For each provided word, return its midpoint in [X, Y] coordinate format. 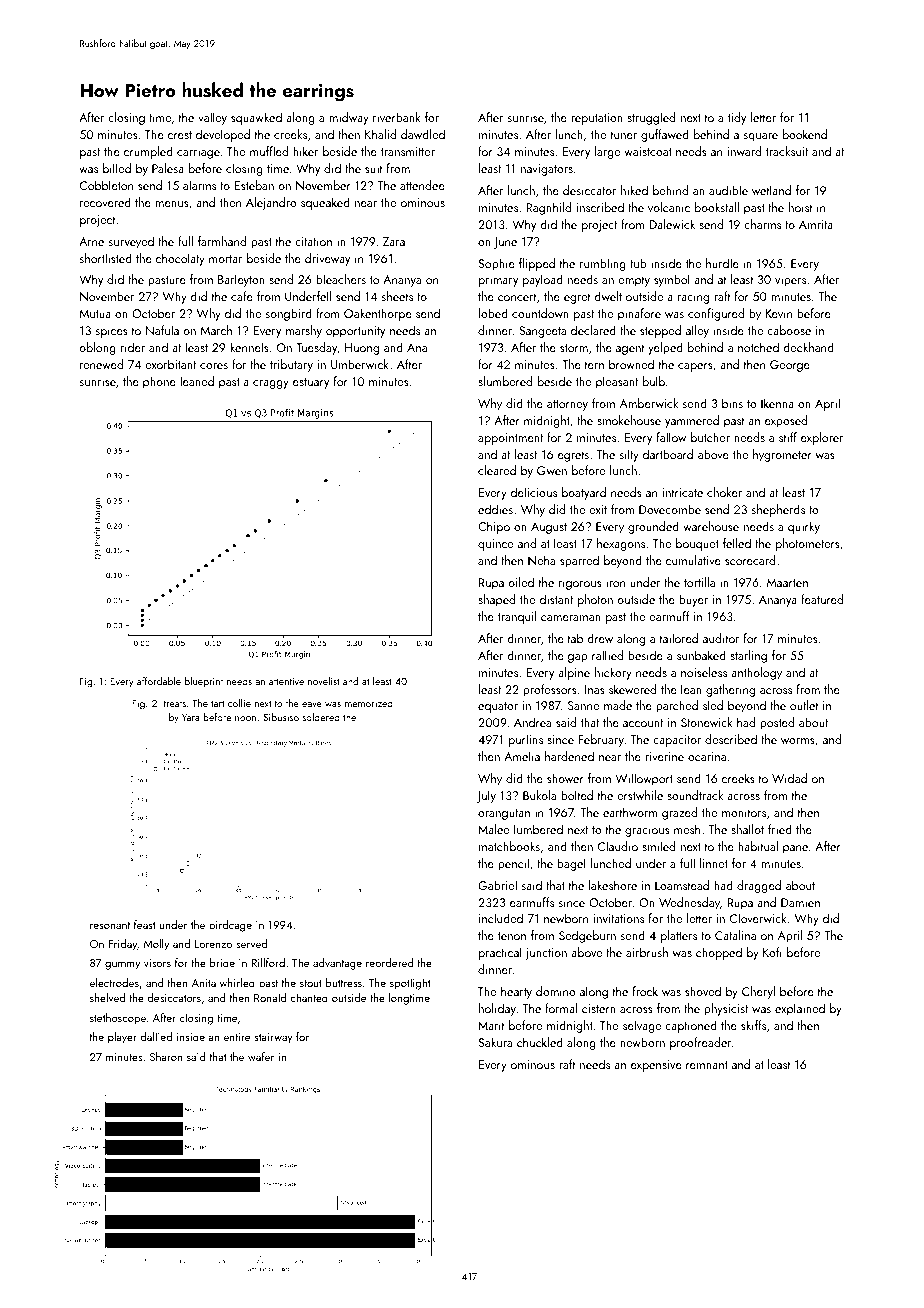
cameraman [571, 618]
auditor [721, 638]
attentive [286, 681]
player [122, 1038]
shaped [496, 600]
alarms [199, 185]
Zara [394, 241]
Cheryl [758, 992]
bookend [805, 134]
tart [218, 703]
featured [822, 599]
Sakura [495, 1042]
